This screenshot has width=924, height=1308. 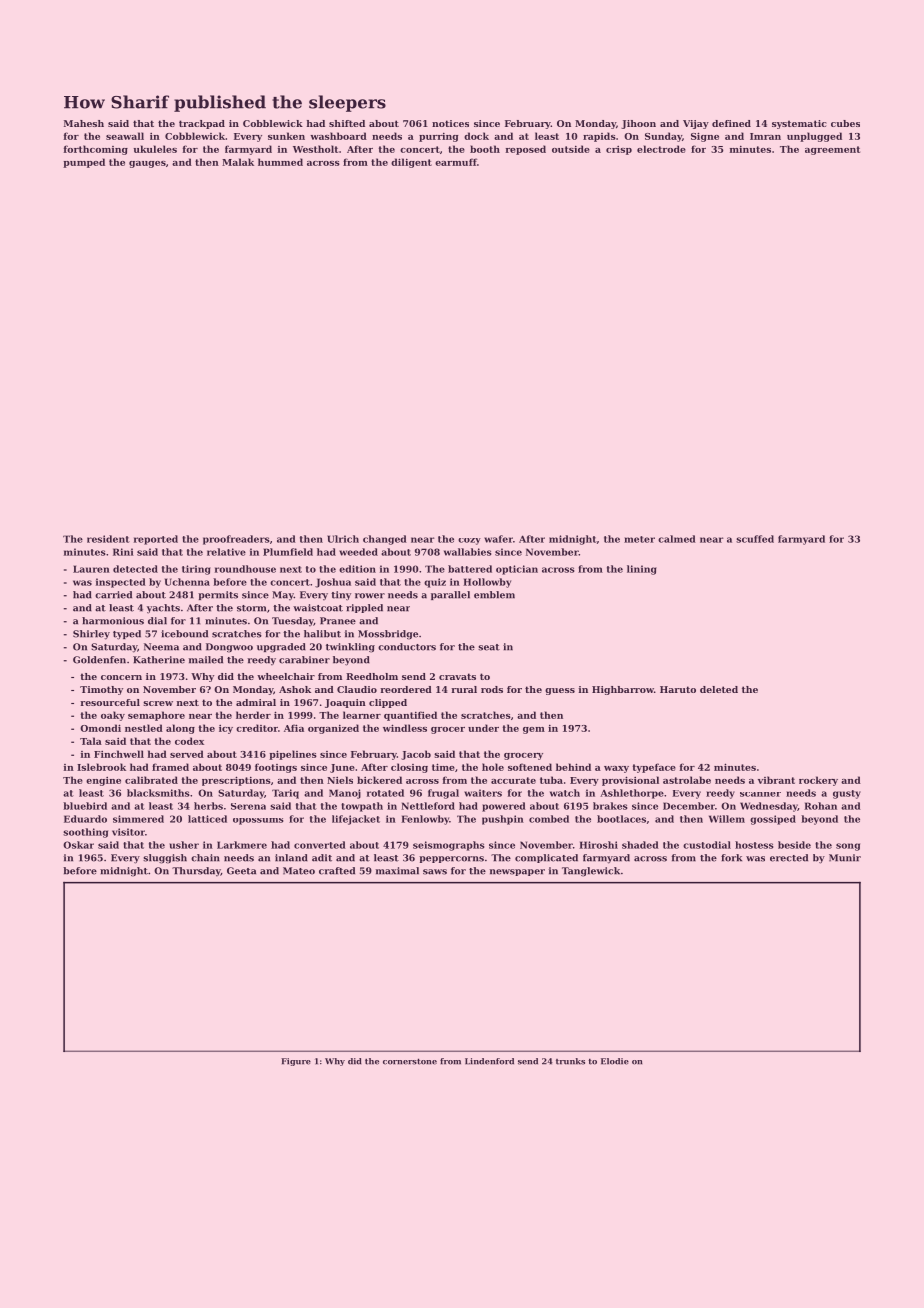 What do you see at coordinates (450, 123) in the screenshot?
I see `notices` at bounding box center [450, 123].
